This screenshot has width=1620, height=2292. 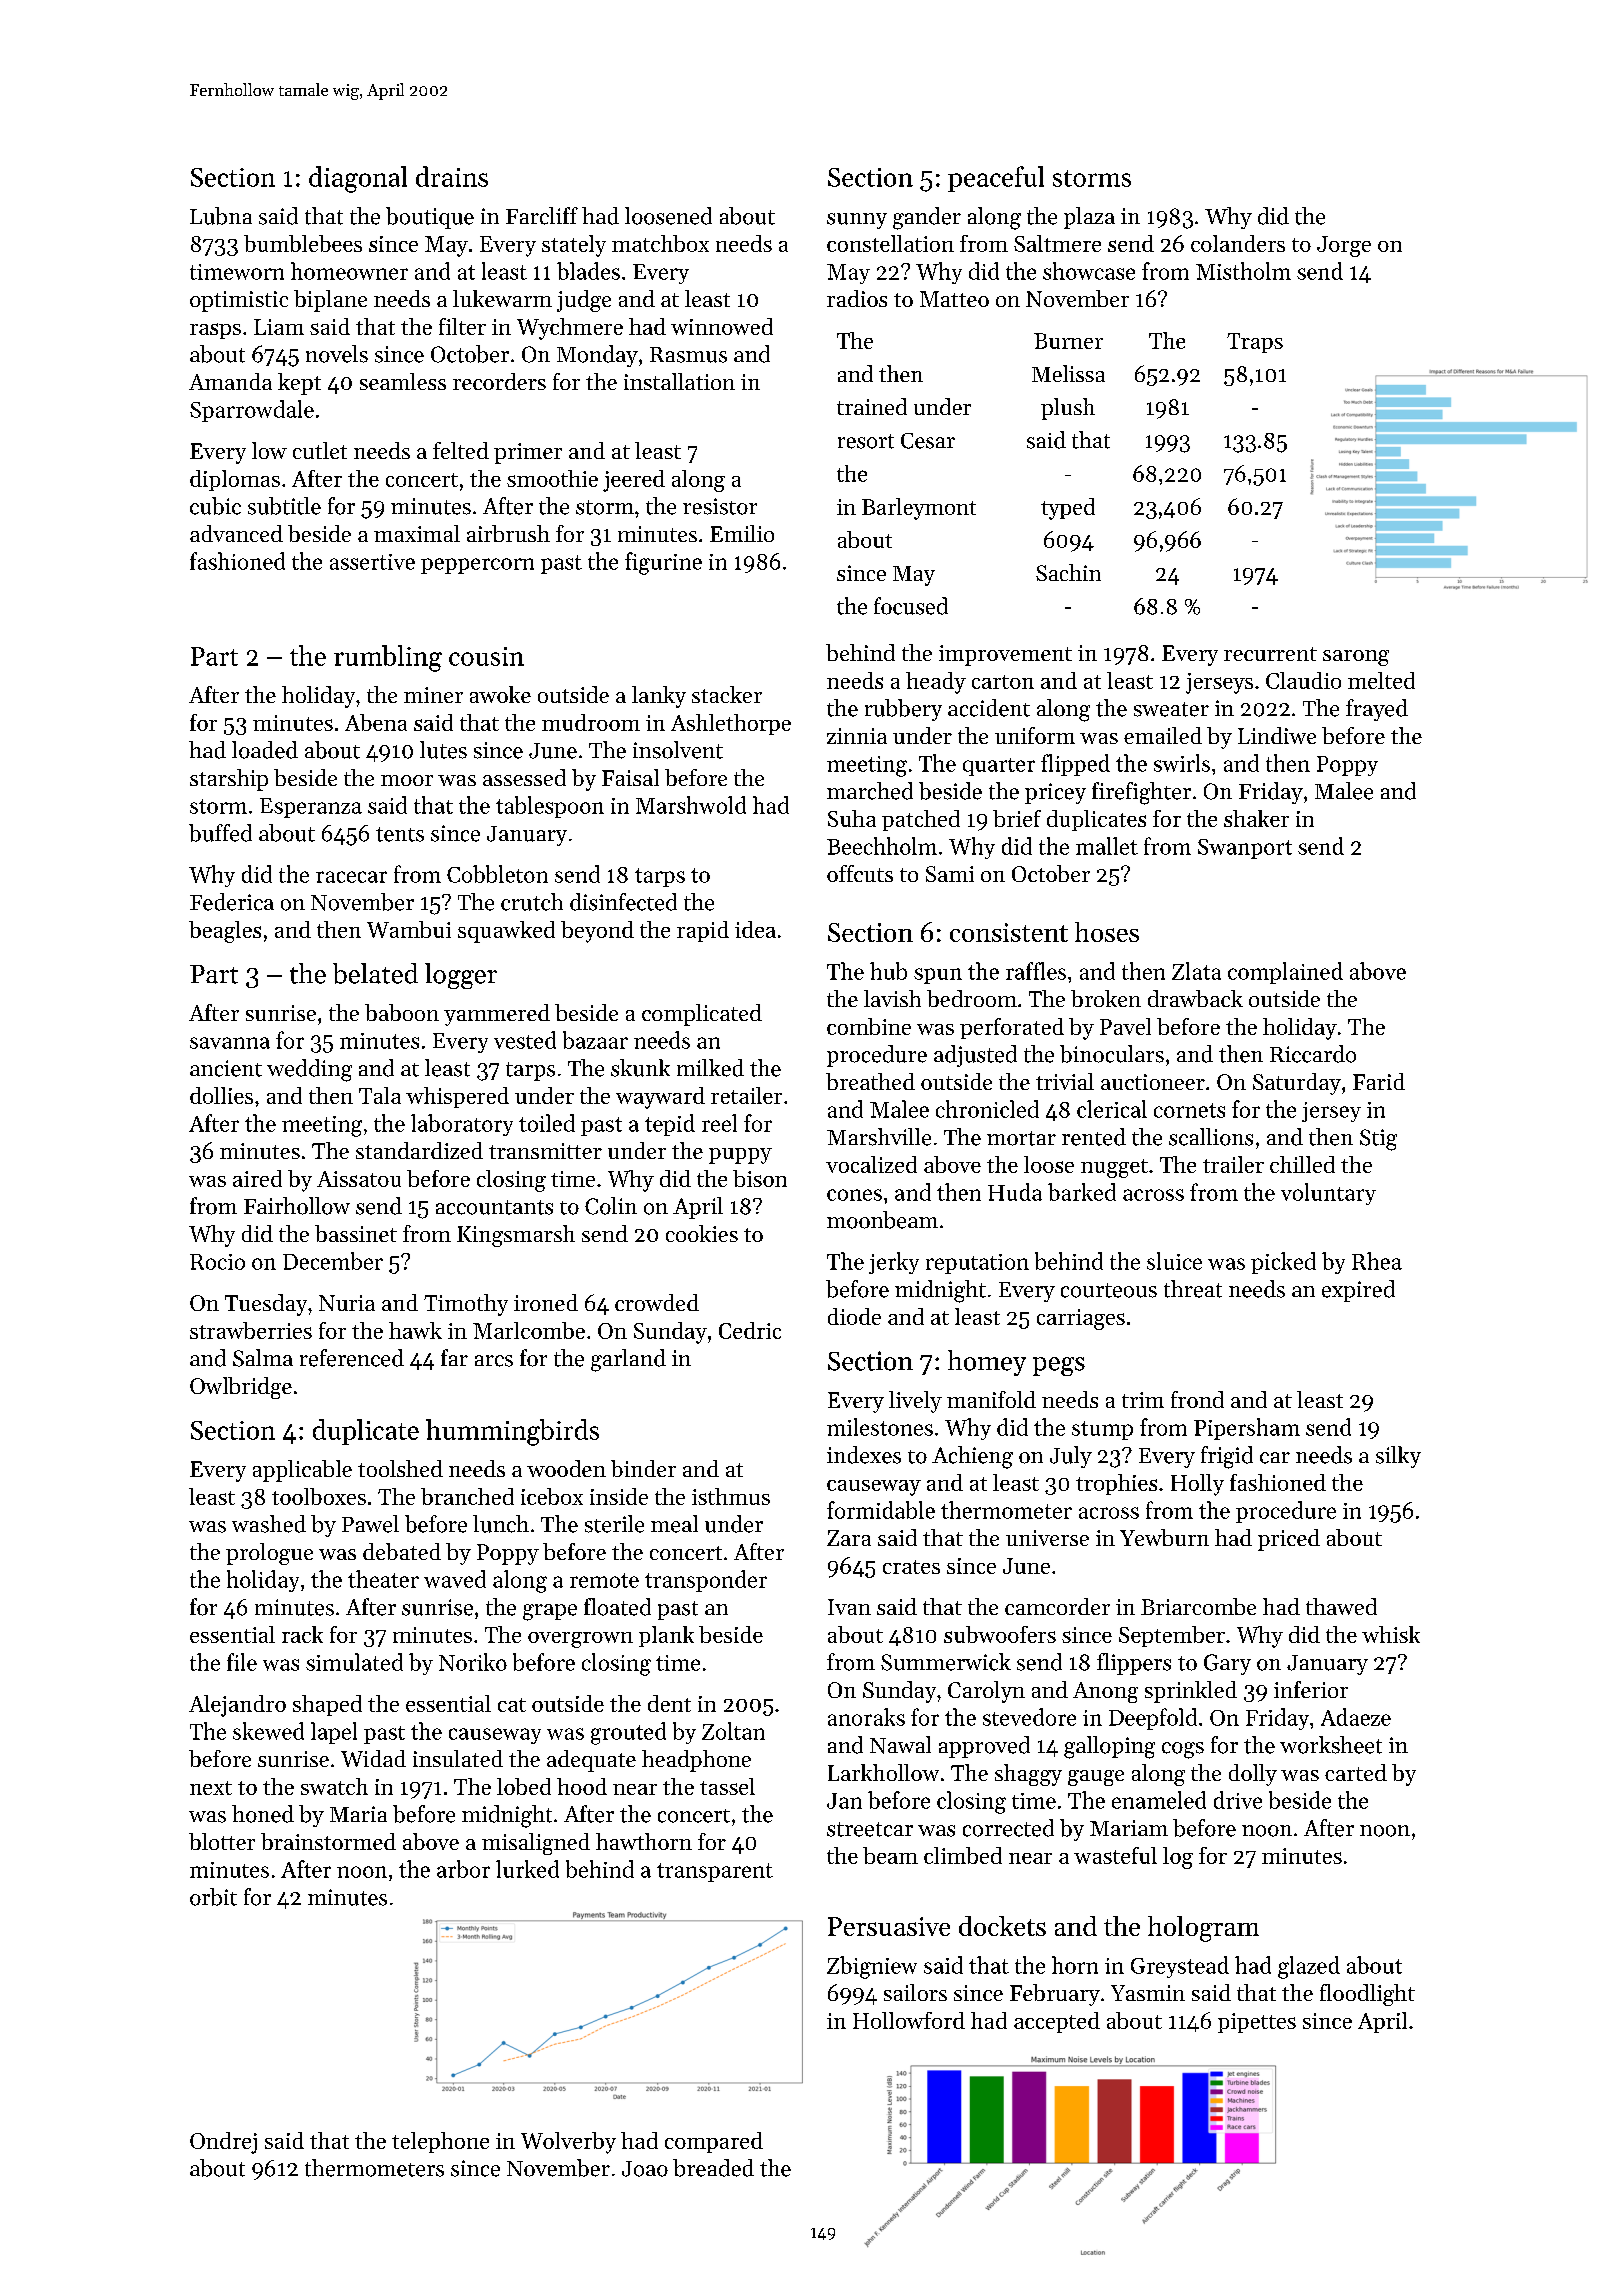 I want to click on diagonal, so click(x=358, y=179).
